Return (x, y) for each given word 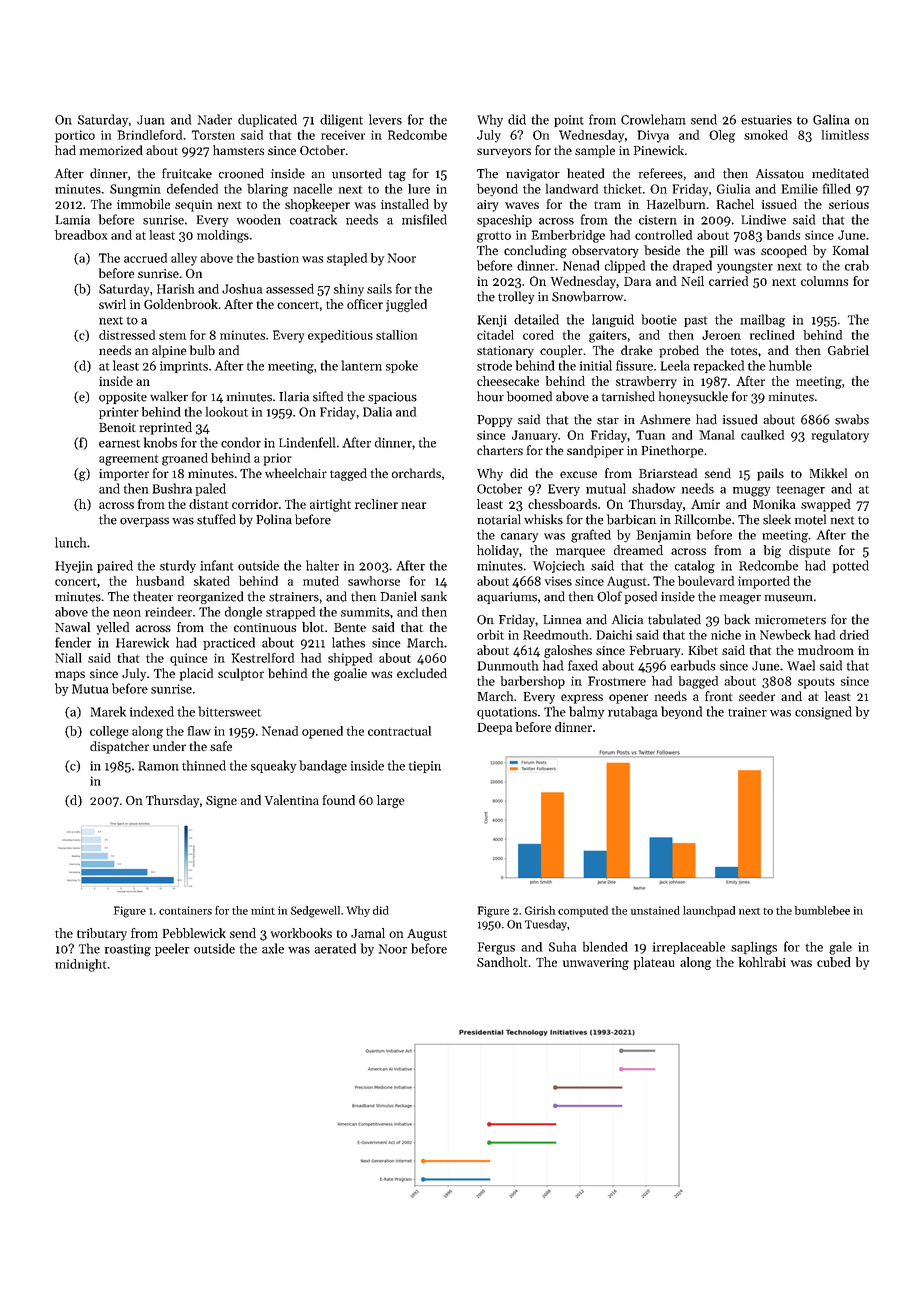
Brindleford (149, 135)
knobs (160, 442)
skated (212, 581)
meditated (840, 173)
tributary (102, 934)
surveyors (504, 153)
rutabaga (633, 713)
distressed (127, 335)
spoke (402, 366)
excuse (578, 474)
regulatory (840, 436)
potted (851, 566)
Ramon (158, 766)
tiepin (425, 767)
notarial (499, 519)
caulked (762, 435)
